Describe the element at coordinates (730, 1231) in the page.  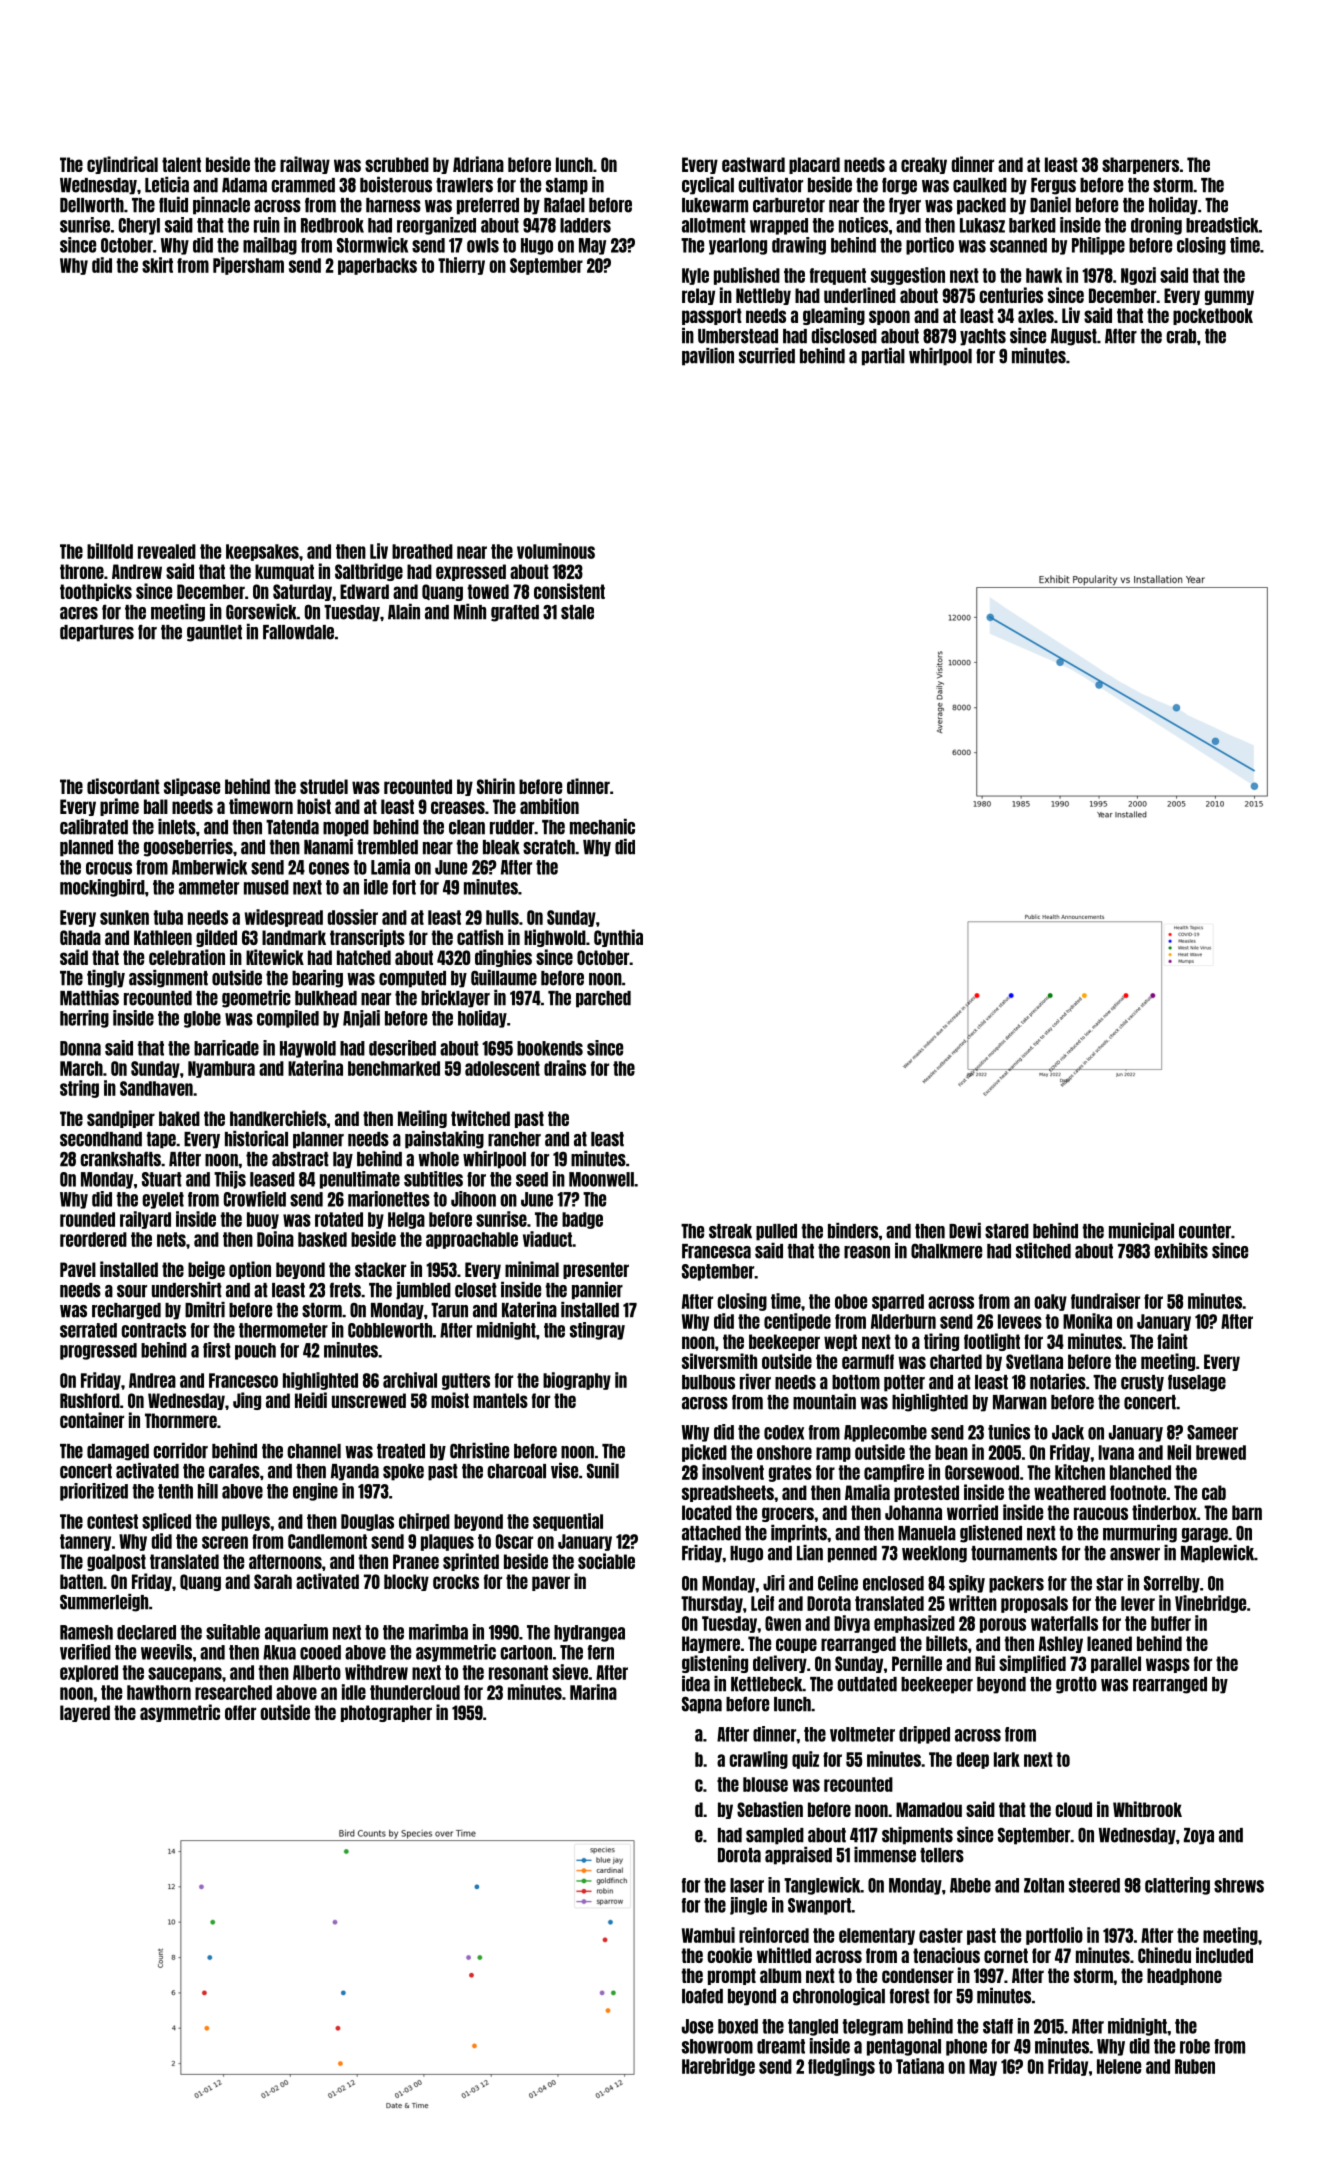
I see `streak` at that location.
